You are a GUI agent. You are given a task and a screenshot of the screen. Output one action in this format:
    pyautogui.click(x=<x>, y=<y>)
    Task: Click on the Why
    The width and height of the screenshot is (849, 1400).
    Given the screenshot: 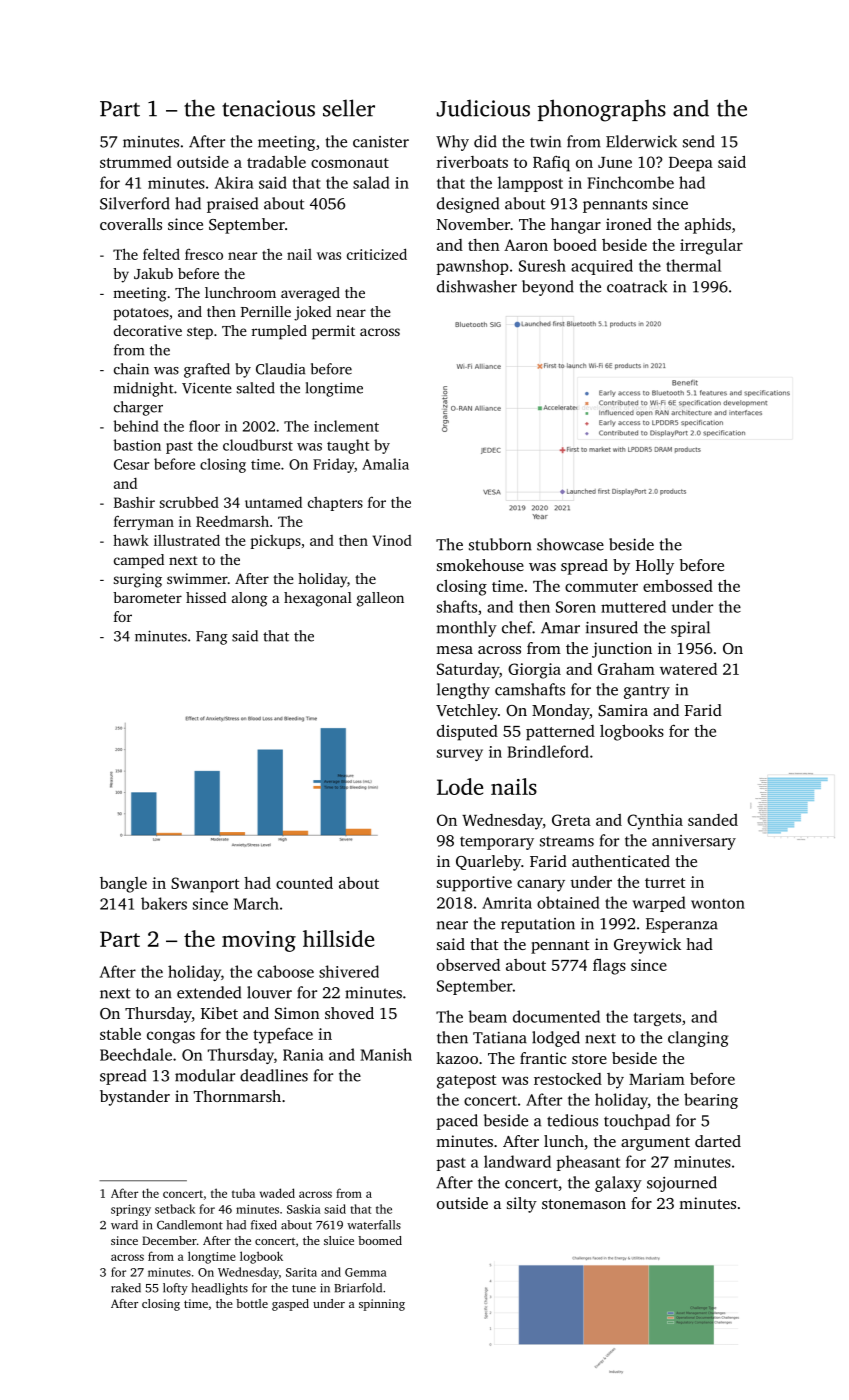 What is the action you would take?
    pyautogui.click(x=452, y=143)
